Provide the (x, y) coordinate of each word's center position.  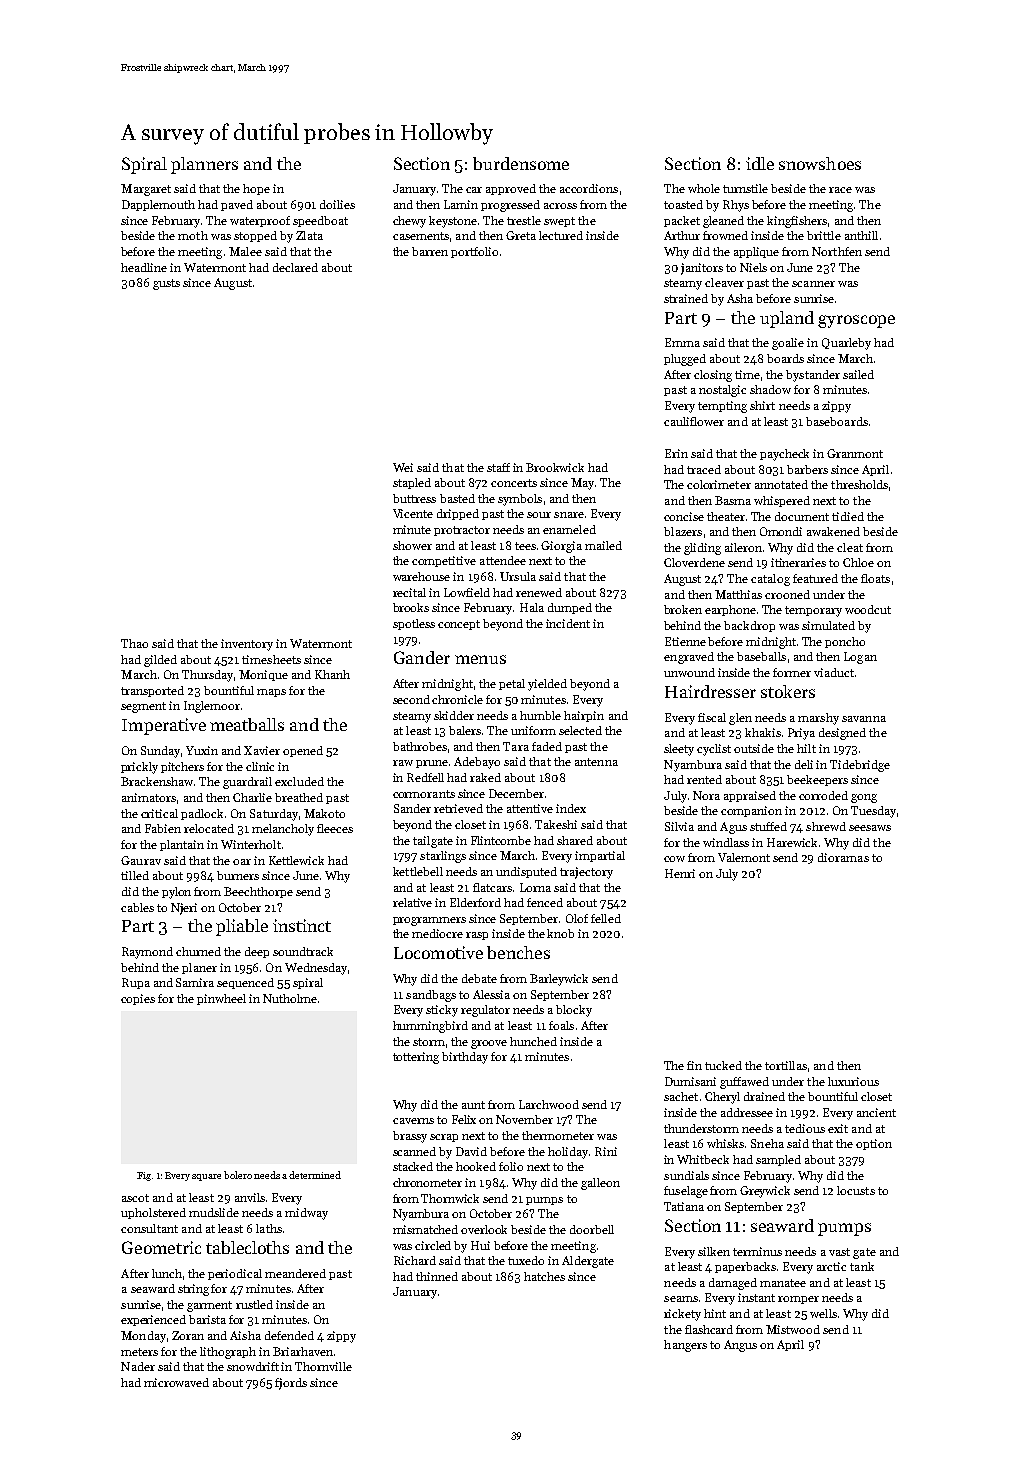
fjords (291, 1384)
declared (295, 267)
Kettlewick (296, 860)
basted (457, 498)
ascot (135, 1198)
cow (674, 859)
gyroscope (856, 321)
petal (512, 684)
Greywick (765, 1192)
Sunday (160, 752)
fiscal (712, 717)
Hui (480, 1245)
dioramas (843, 857)
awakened (833, 531)
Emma (682, 342)
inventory (247, 645)
